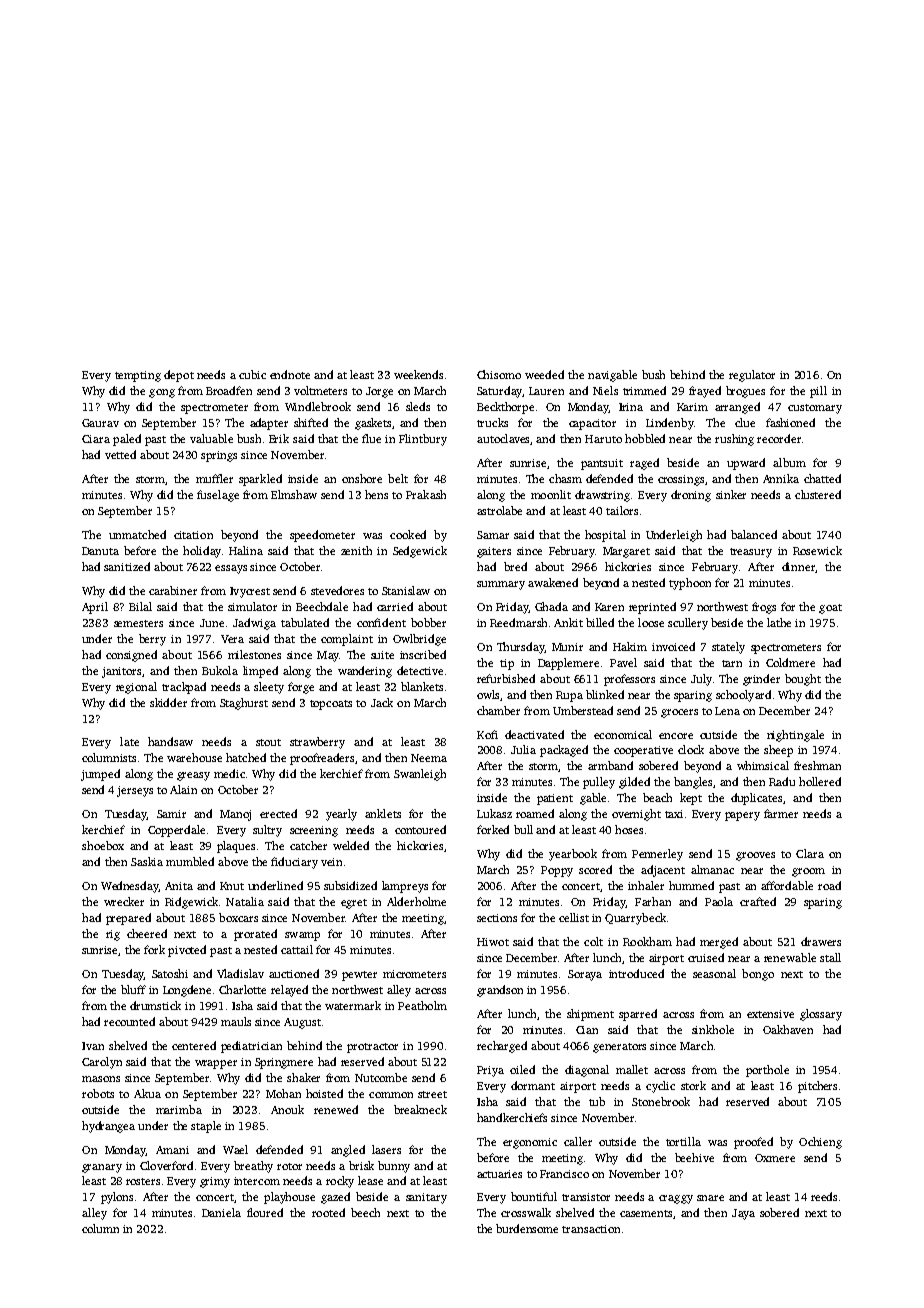 This image has width=924, height=1308. What do you see at coordinates (255, 935) in the image?
I see `prorated` at bounding box center [255, 935].
